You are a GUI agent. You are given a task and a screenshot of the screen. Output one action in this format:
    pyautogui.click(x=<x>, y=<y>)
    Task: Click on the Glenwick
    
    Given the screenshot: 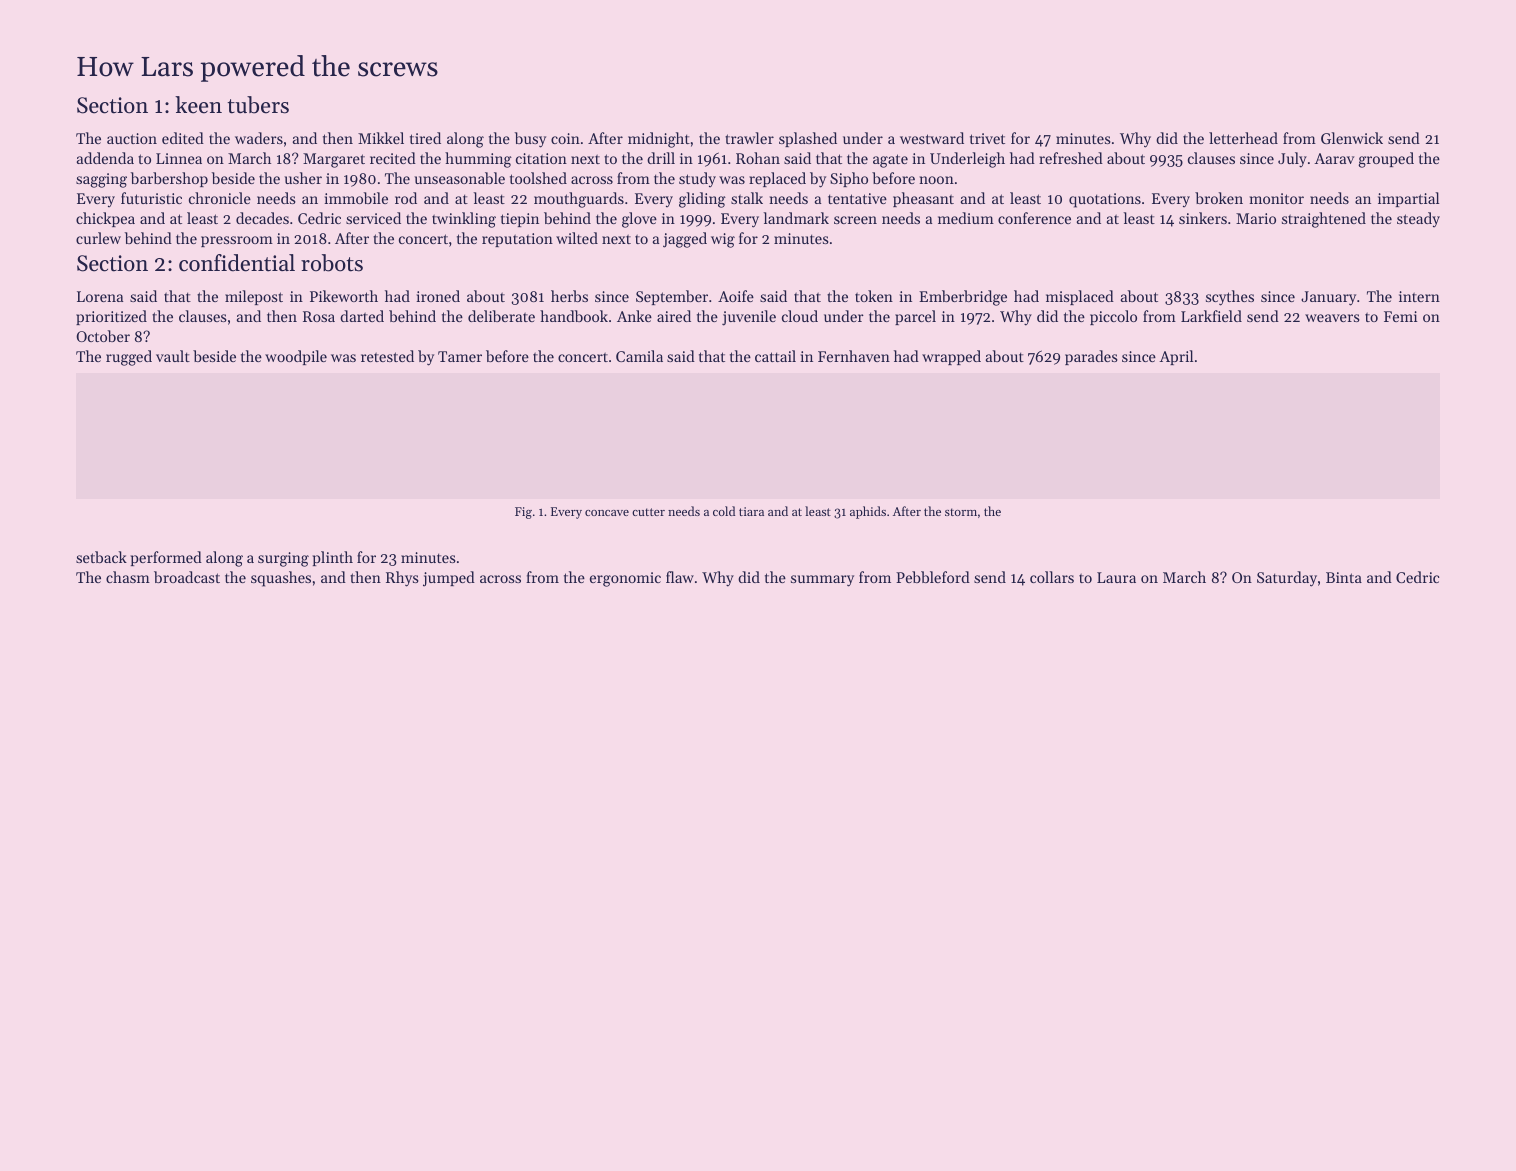 What is the action you would take?
    pyautogui.click(x=1352, y=138)
